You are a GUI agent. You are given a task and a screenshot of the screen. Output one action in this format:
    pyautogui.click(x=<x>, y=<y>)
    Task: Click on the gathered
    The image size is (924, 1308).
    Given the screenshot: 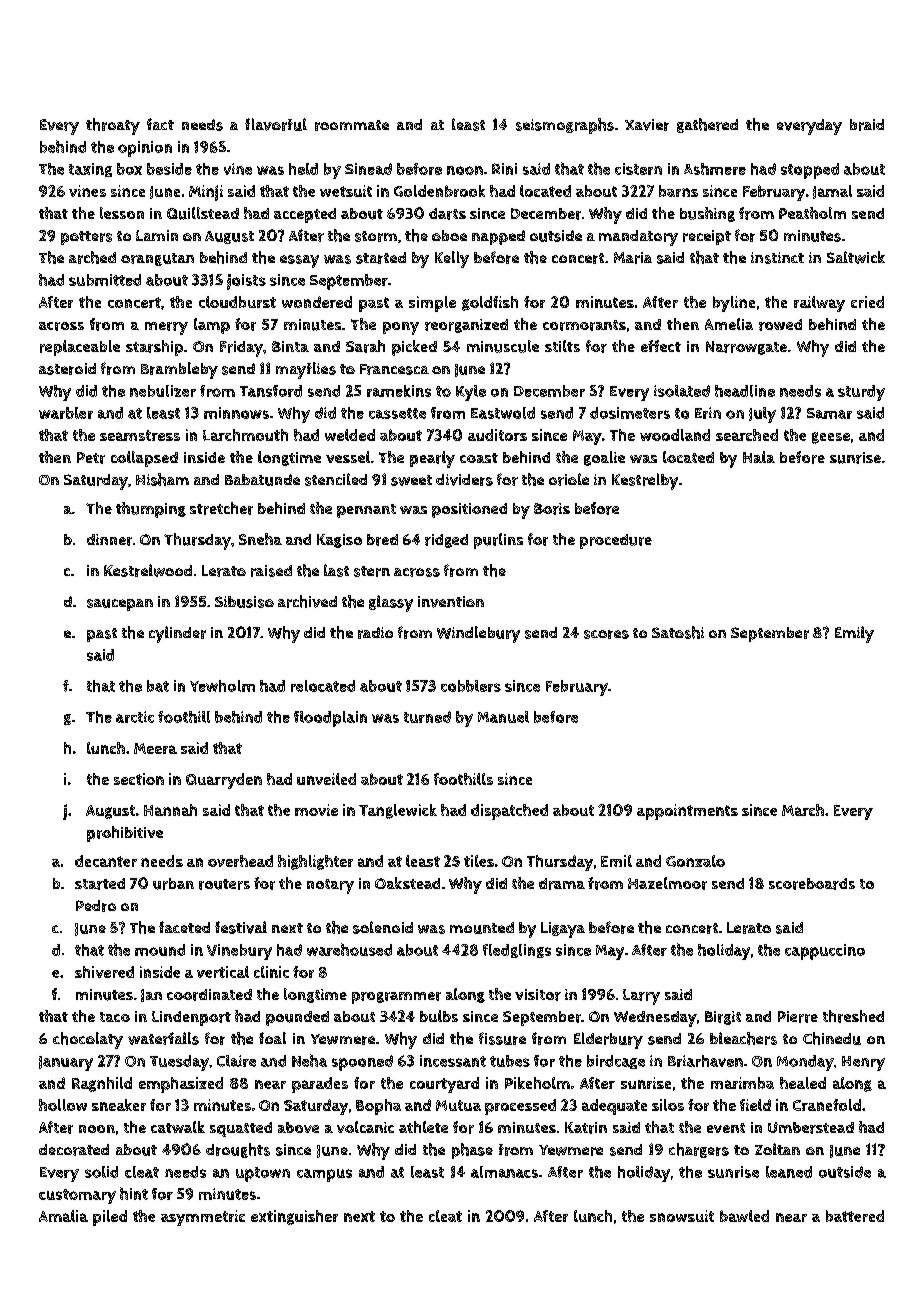 What is the action you would take?
    pyautogui.click(x=707, y=125)
